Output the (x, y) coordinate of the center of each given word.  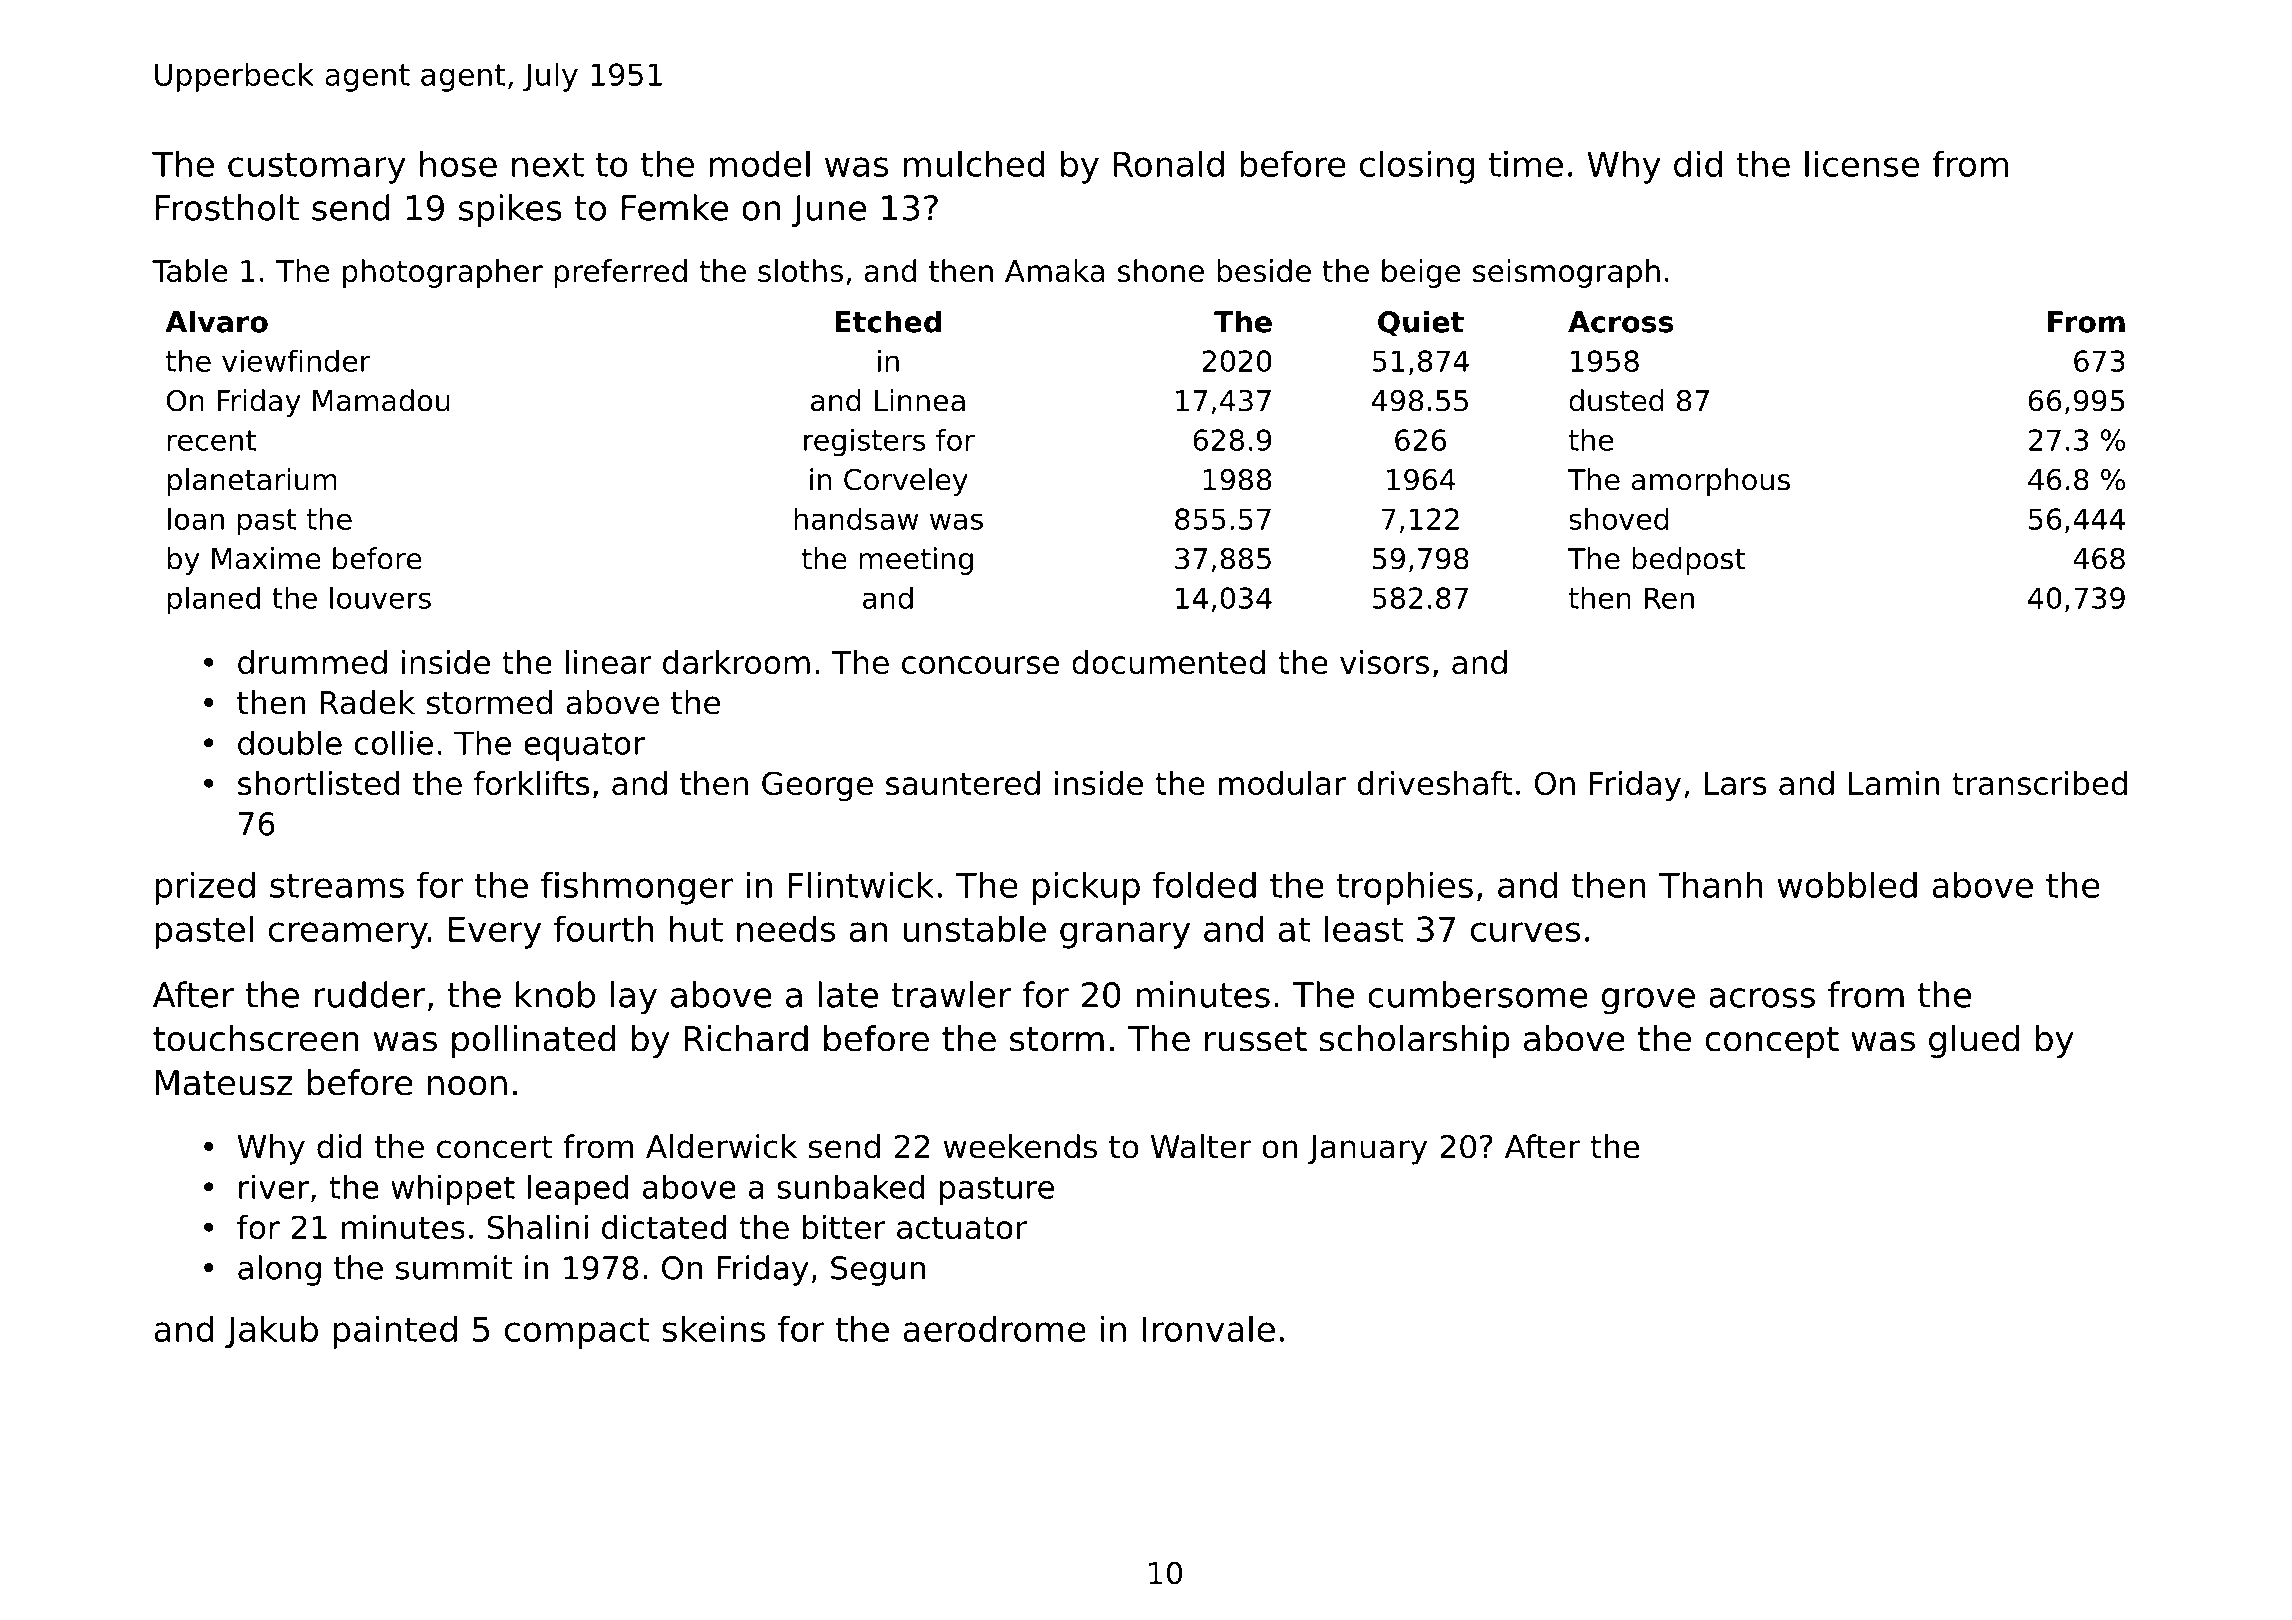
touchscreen (256, 1038)
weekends (1020, 1146)
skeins (713, 1328)
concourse (980, 665)
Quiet (1421, 323)
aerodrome (994, 1328)
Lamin (1894, 783)
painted (395, 1332)
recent (212, 440)
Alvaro (216, 321)
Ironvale (1209, 1328)
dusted (1616, 400)
